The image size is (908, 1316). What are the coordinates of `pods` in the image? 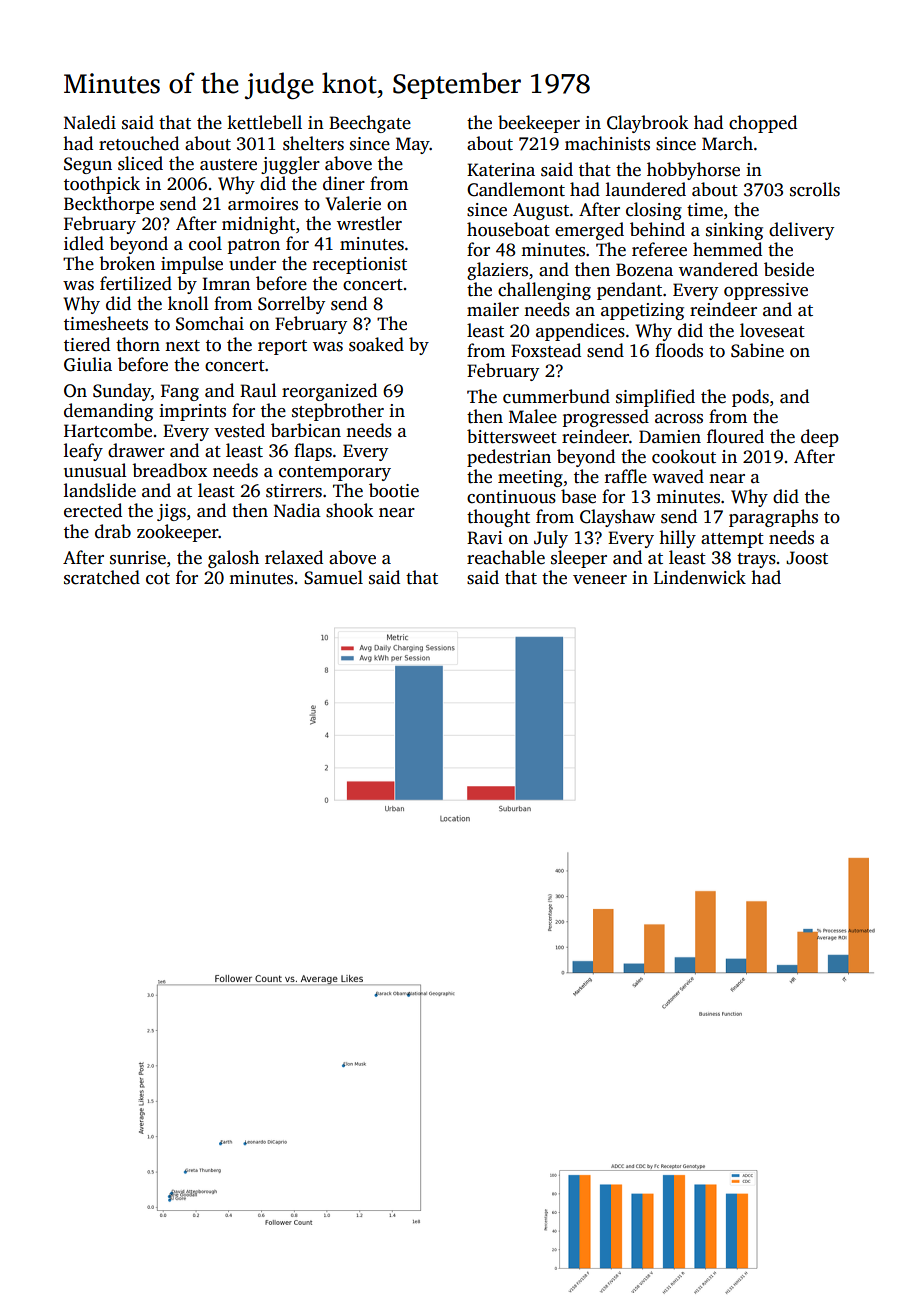 It's located at (750, 398).
